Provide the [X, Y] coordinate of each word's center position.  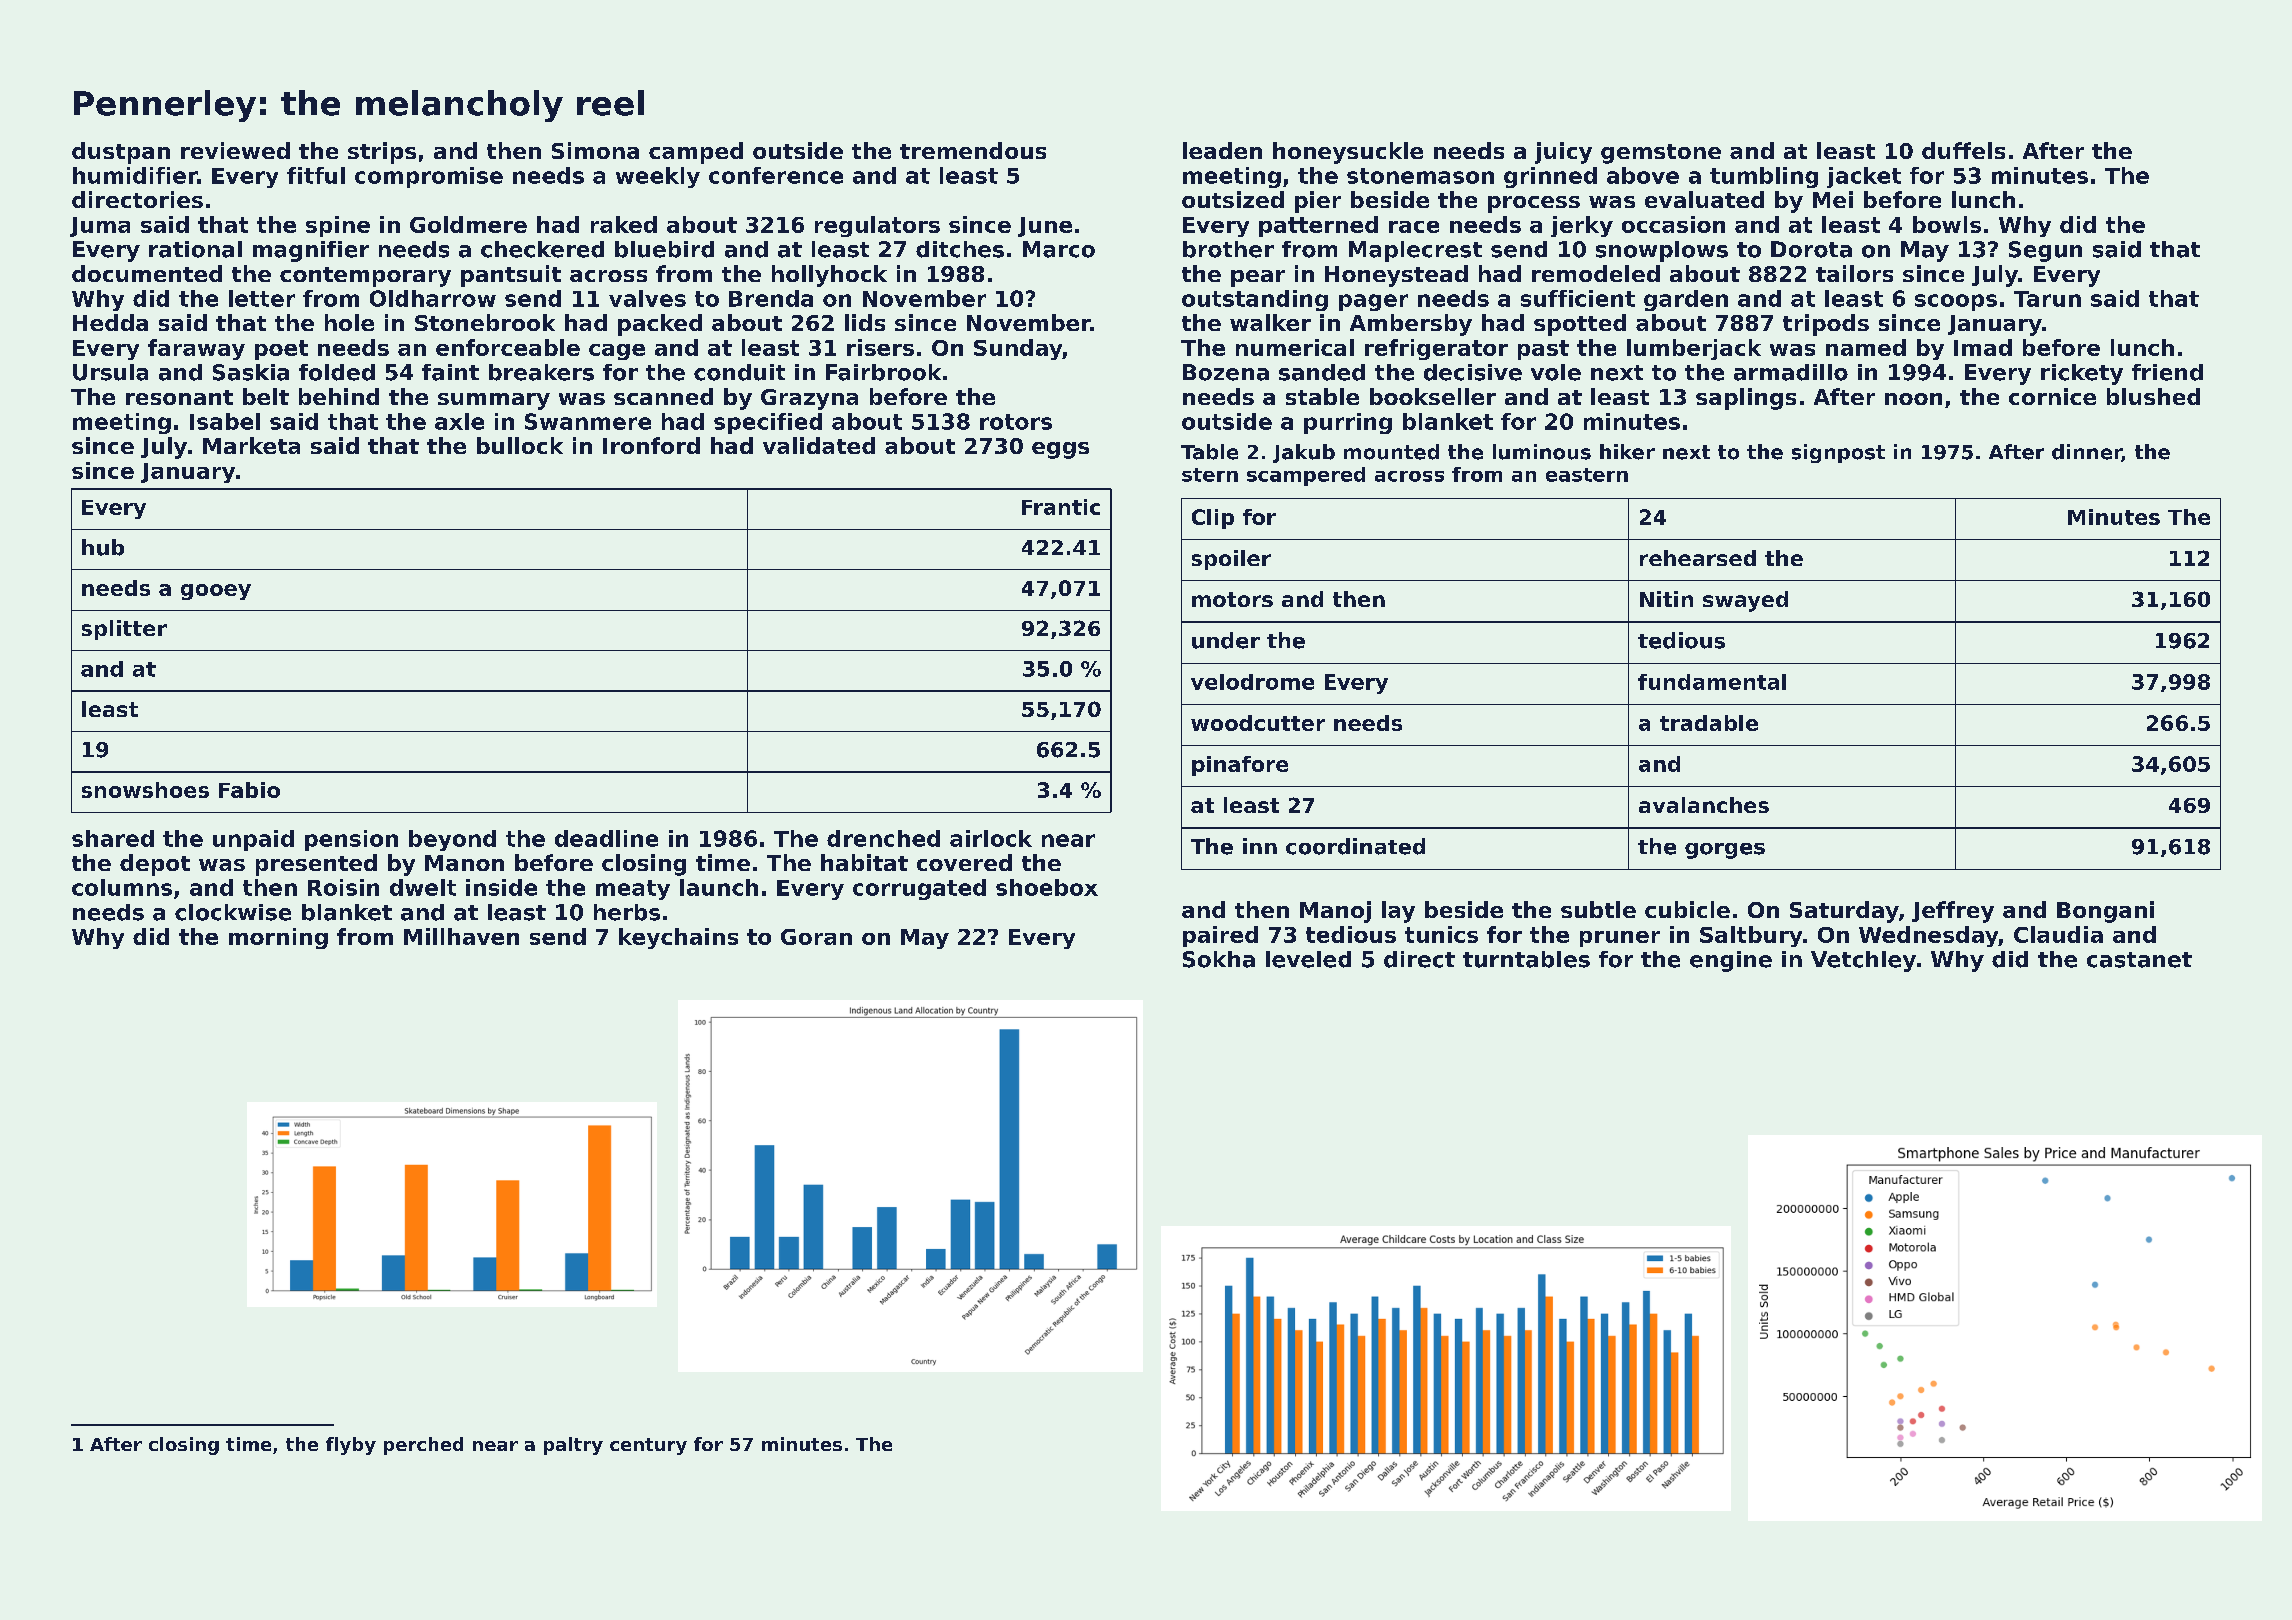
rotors [1016, 422]
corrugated [919, 889]
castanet [2139, 960]
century [648, 1446]
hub [103, 547]
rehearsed [1698, 558]
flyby [351, 1446]
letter [262, 298]
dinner [2087, 453]
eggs [1060, 450]
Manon [464, 863]
